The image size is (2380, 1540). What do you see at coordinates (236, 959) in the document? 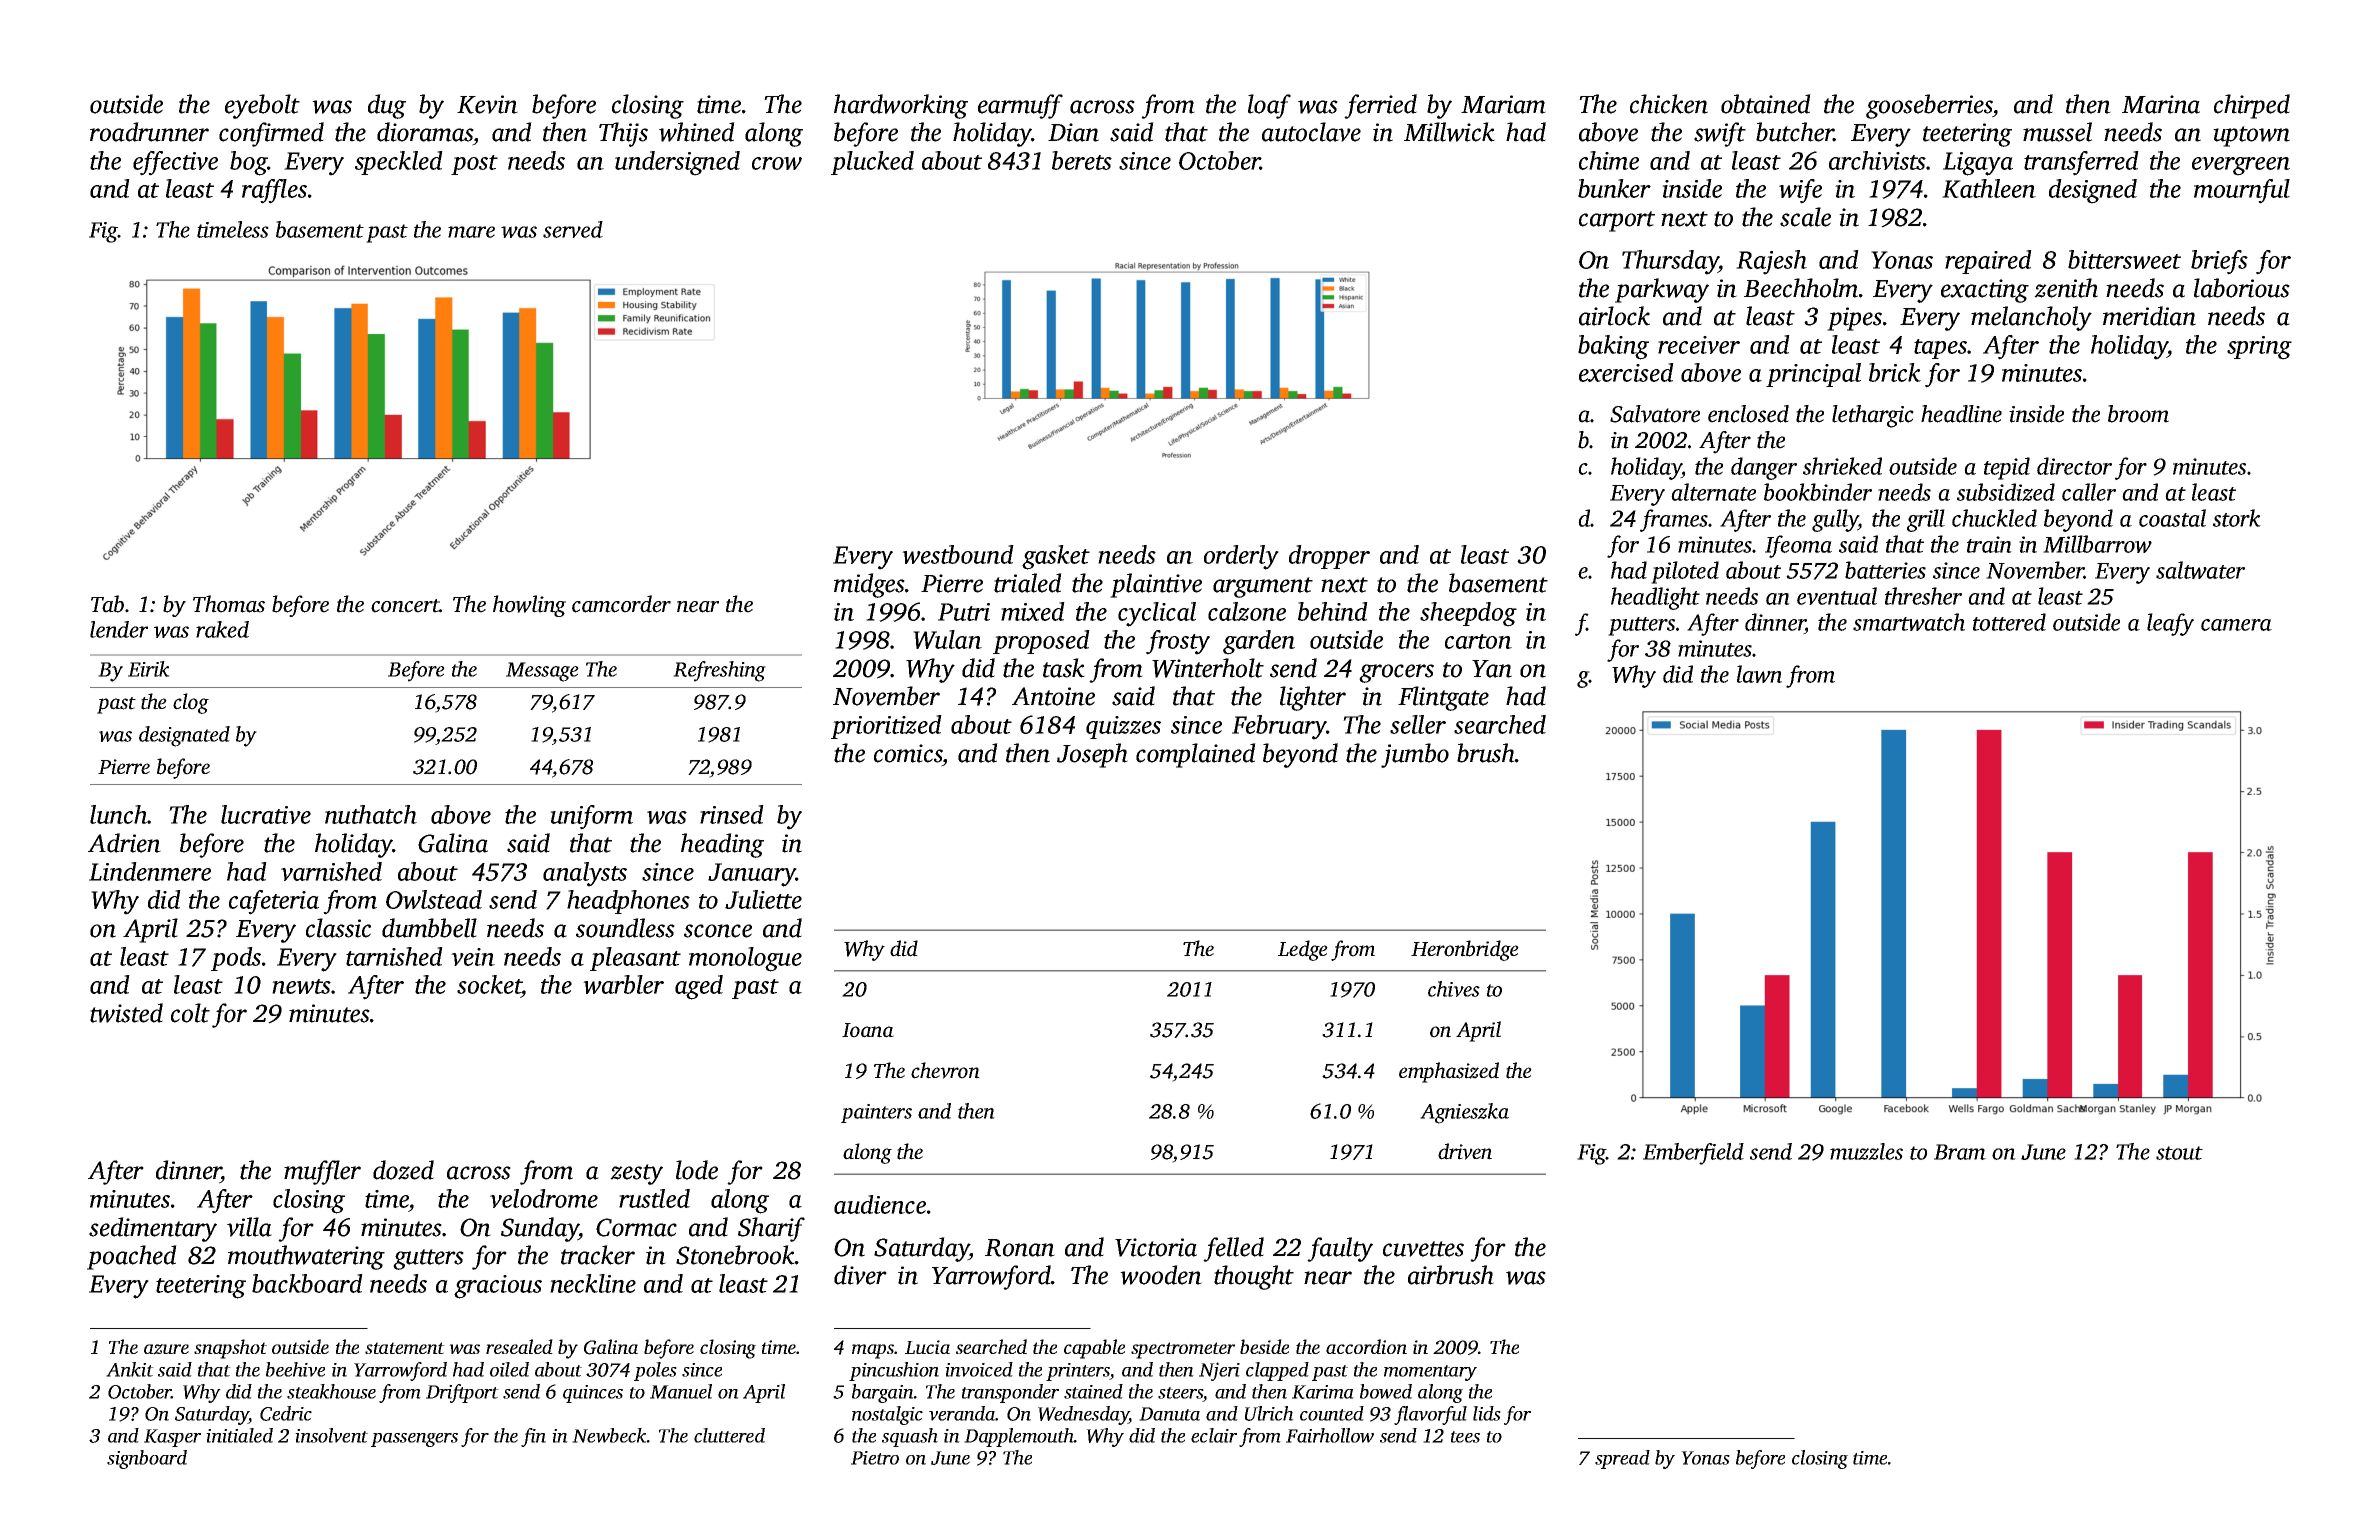
I see `pods` at bounding box center [236, 959].
